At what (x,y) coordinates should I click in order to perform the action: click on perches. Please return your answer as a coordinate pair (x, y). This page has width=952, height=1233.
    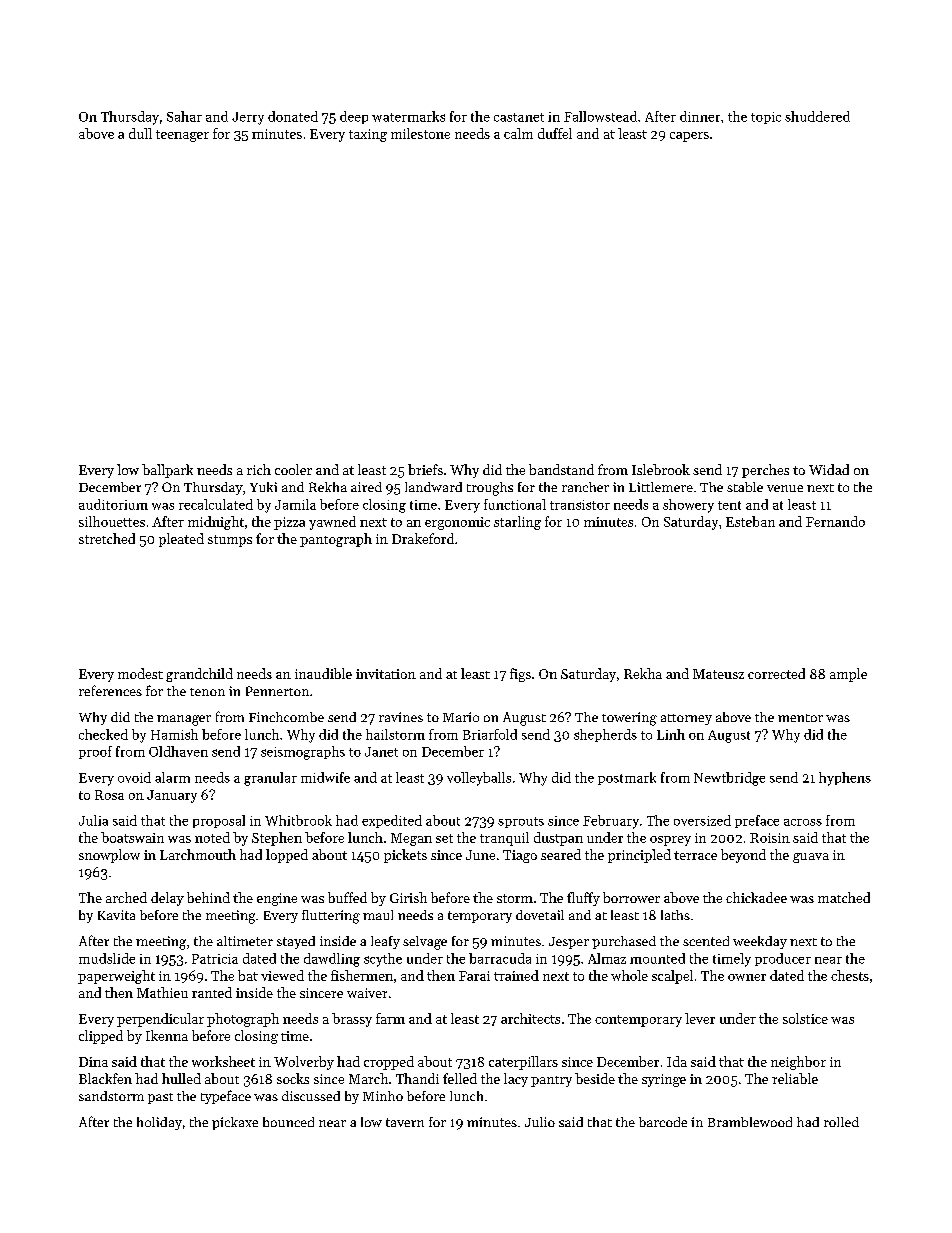
    Looking at the image, I should click on (765, 471).
